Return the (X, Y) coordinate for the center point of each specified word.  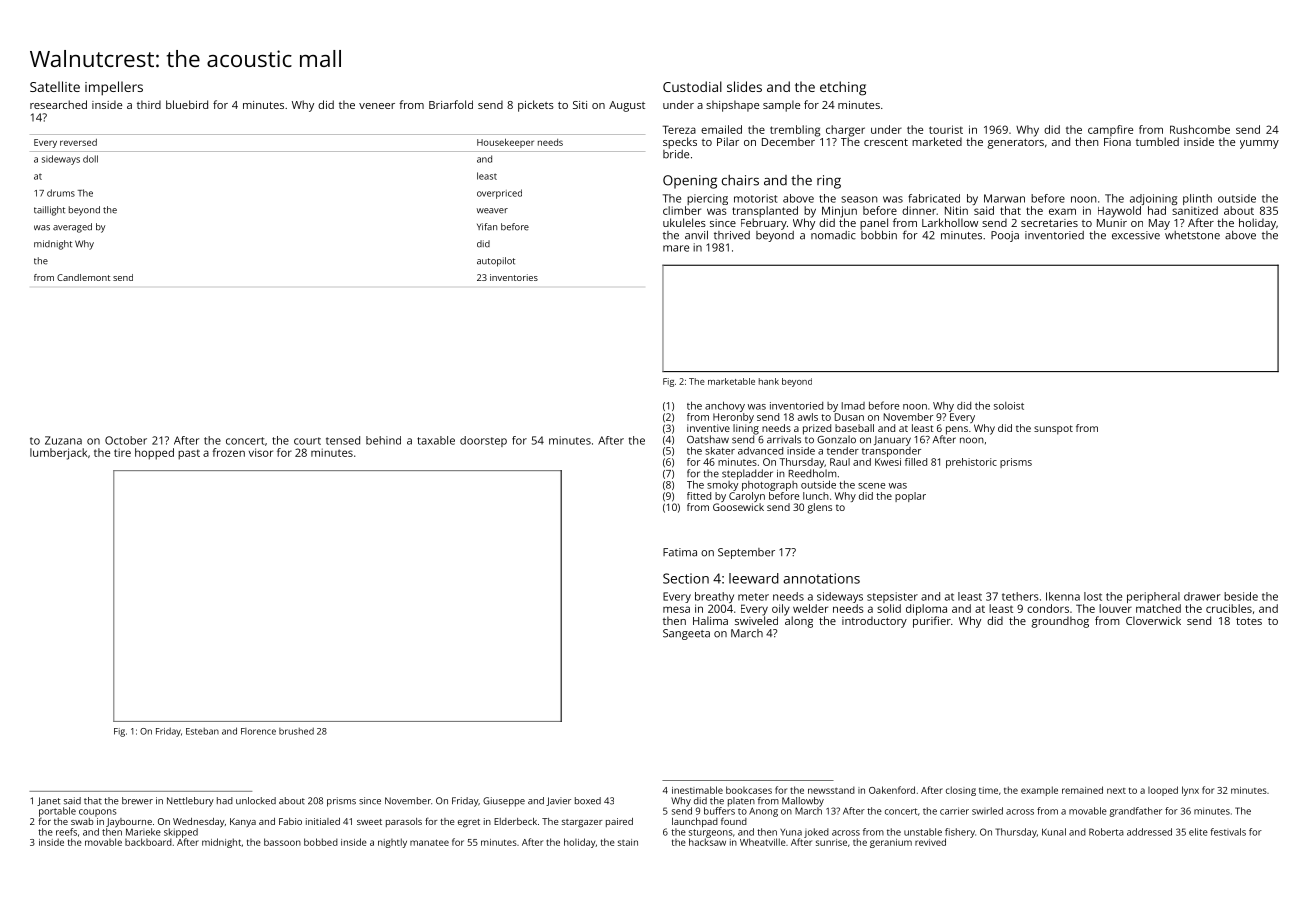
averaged (72, 228)
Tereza (679, 129)
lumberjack (58, 454)
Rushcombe (1200, 129)
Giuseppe (504, 802)
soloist (1009, 406)
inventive (708, 428)
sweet (369, 822)
